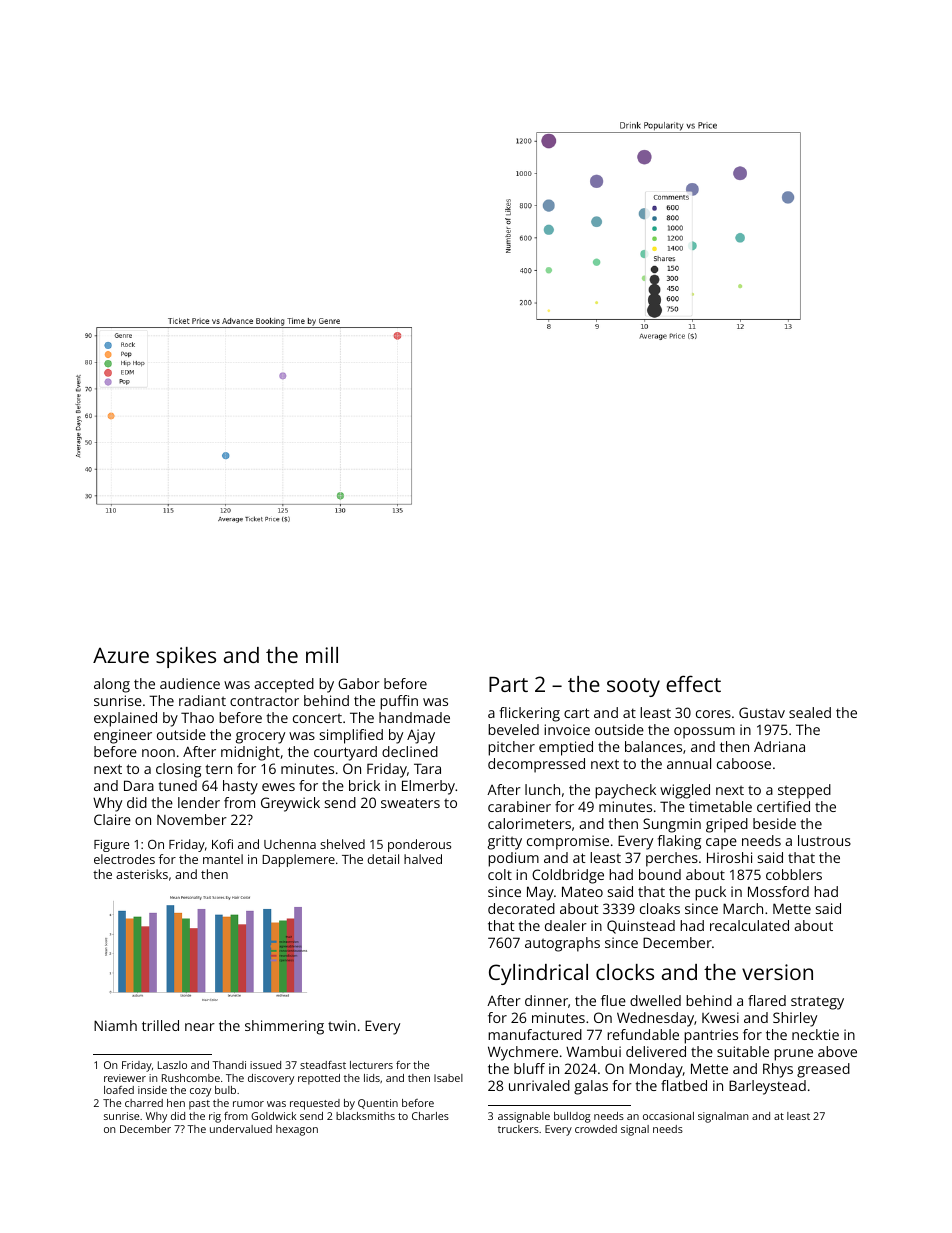 This screenshot has width=952, height=1233. What do you see at coordinates (125, 1078) in the screenshot?
I see `reviewer` at bounding box center [125, 1078].
